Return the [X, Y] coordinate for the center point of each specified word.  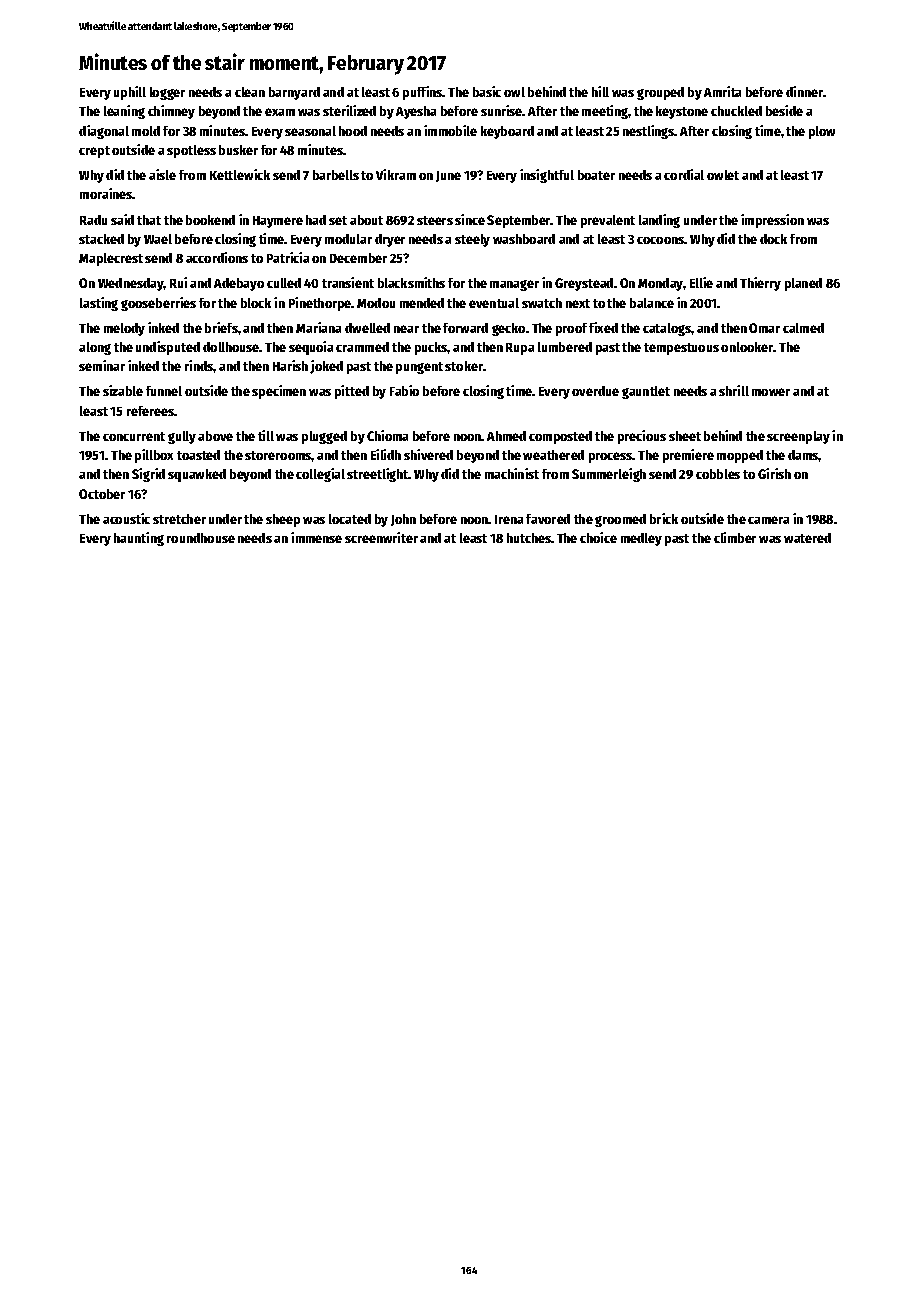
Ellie [701, 282]
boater [596, 175]
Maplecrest [111, 259]
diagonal [104, 132]
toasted [198, 455]
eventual [494, 303]
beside [784, 110]
